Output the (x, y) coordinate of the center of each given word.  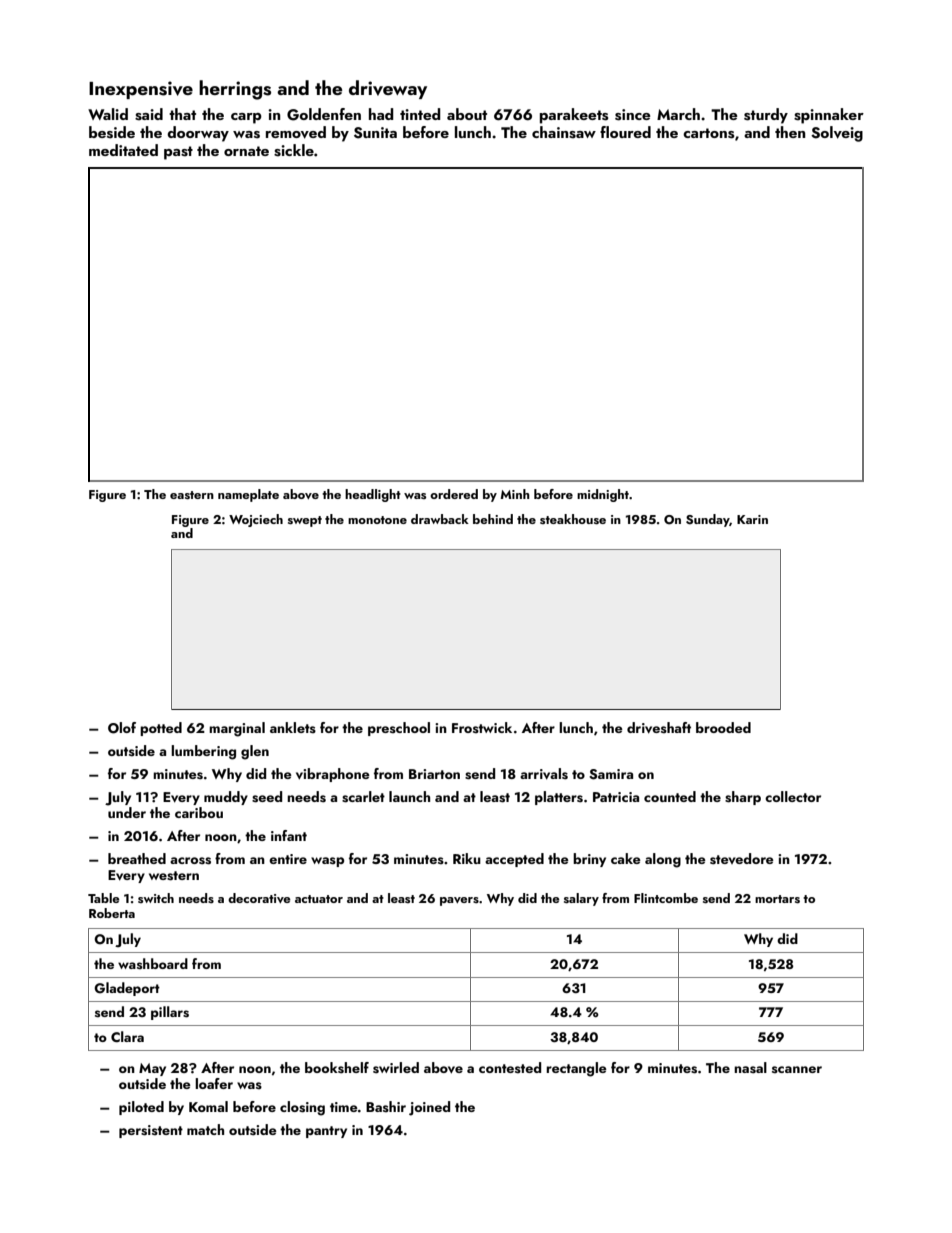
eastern (192, 495)
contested (510, 1067)
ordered (454, 494)
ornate (246, 151)
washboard (153, 963)
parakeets (574, 116)
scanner (797, 1069)
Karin (752, 519)
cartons (709, 133)
